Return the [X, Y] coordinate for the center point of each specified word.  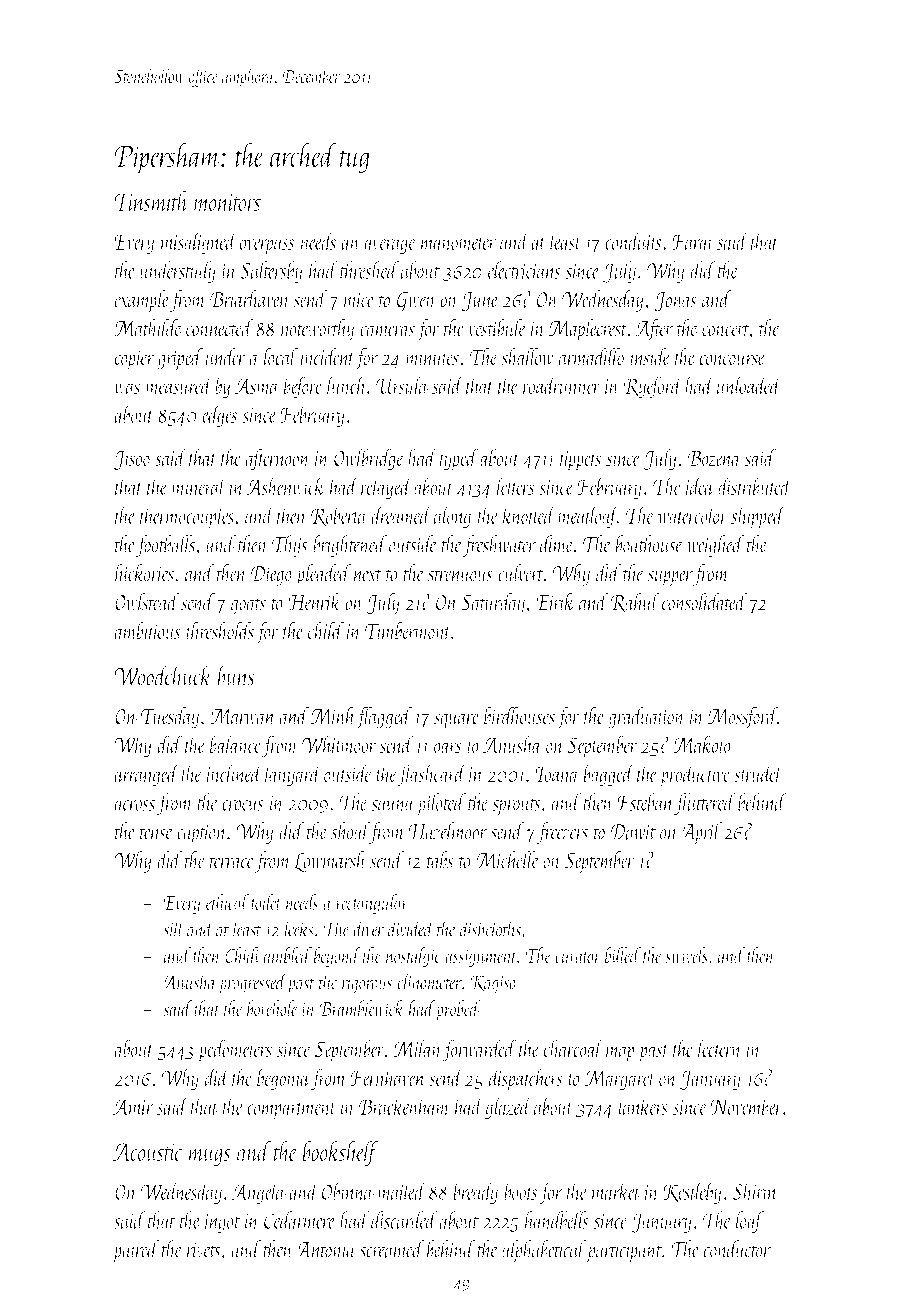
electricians [524, 270]
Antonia [326, 1250]
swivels [686, 955]
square [457, 721]
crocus [243, 805]
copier [134, 360]
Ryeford [653, 387]
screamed [392, 1249]
